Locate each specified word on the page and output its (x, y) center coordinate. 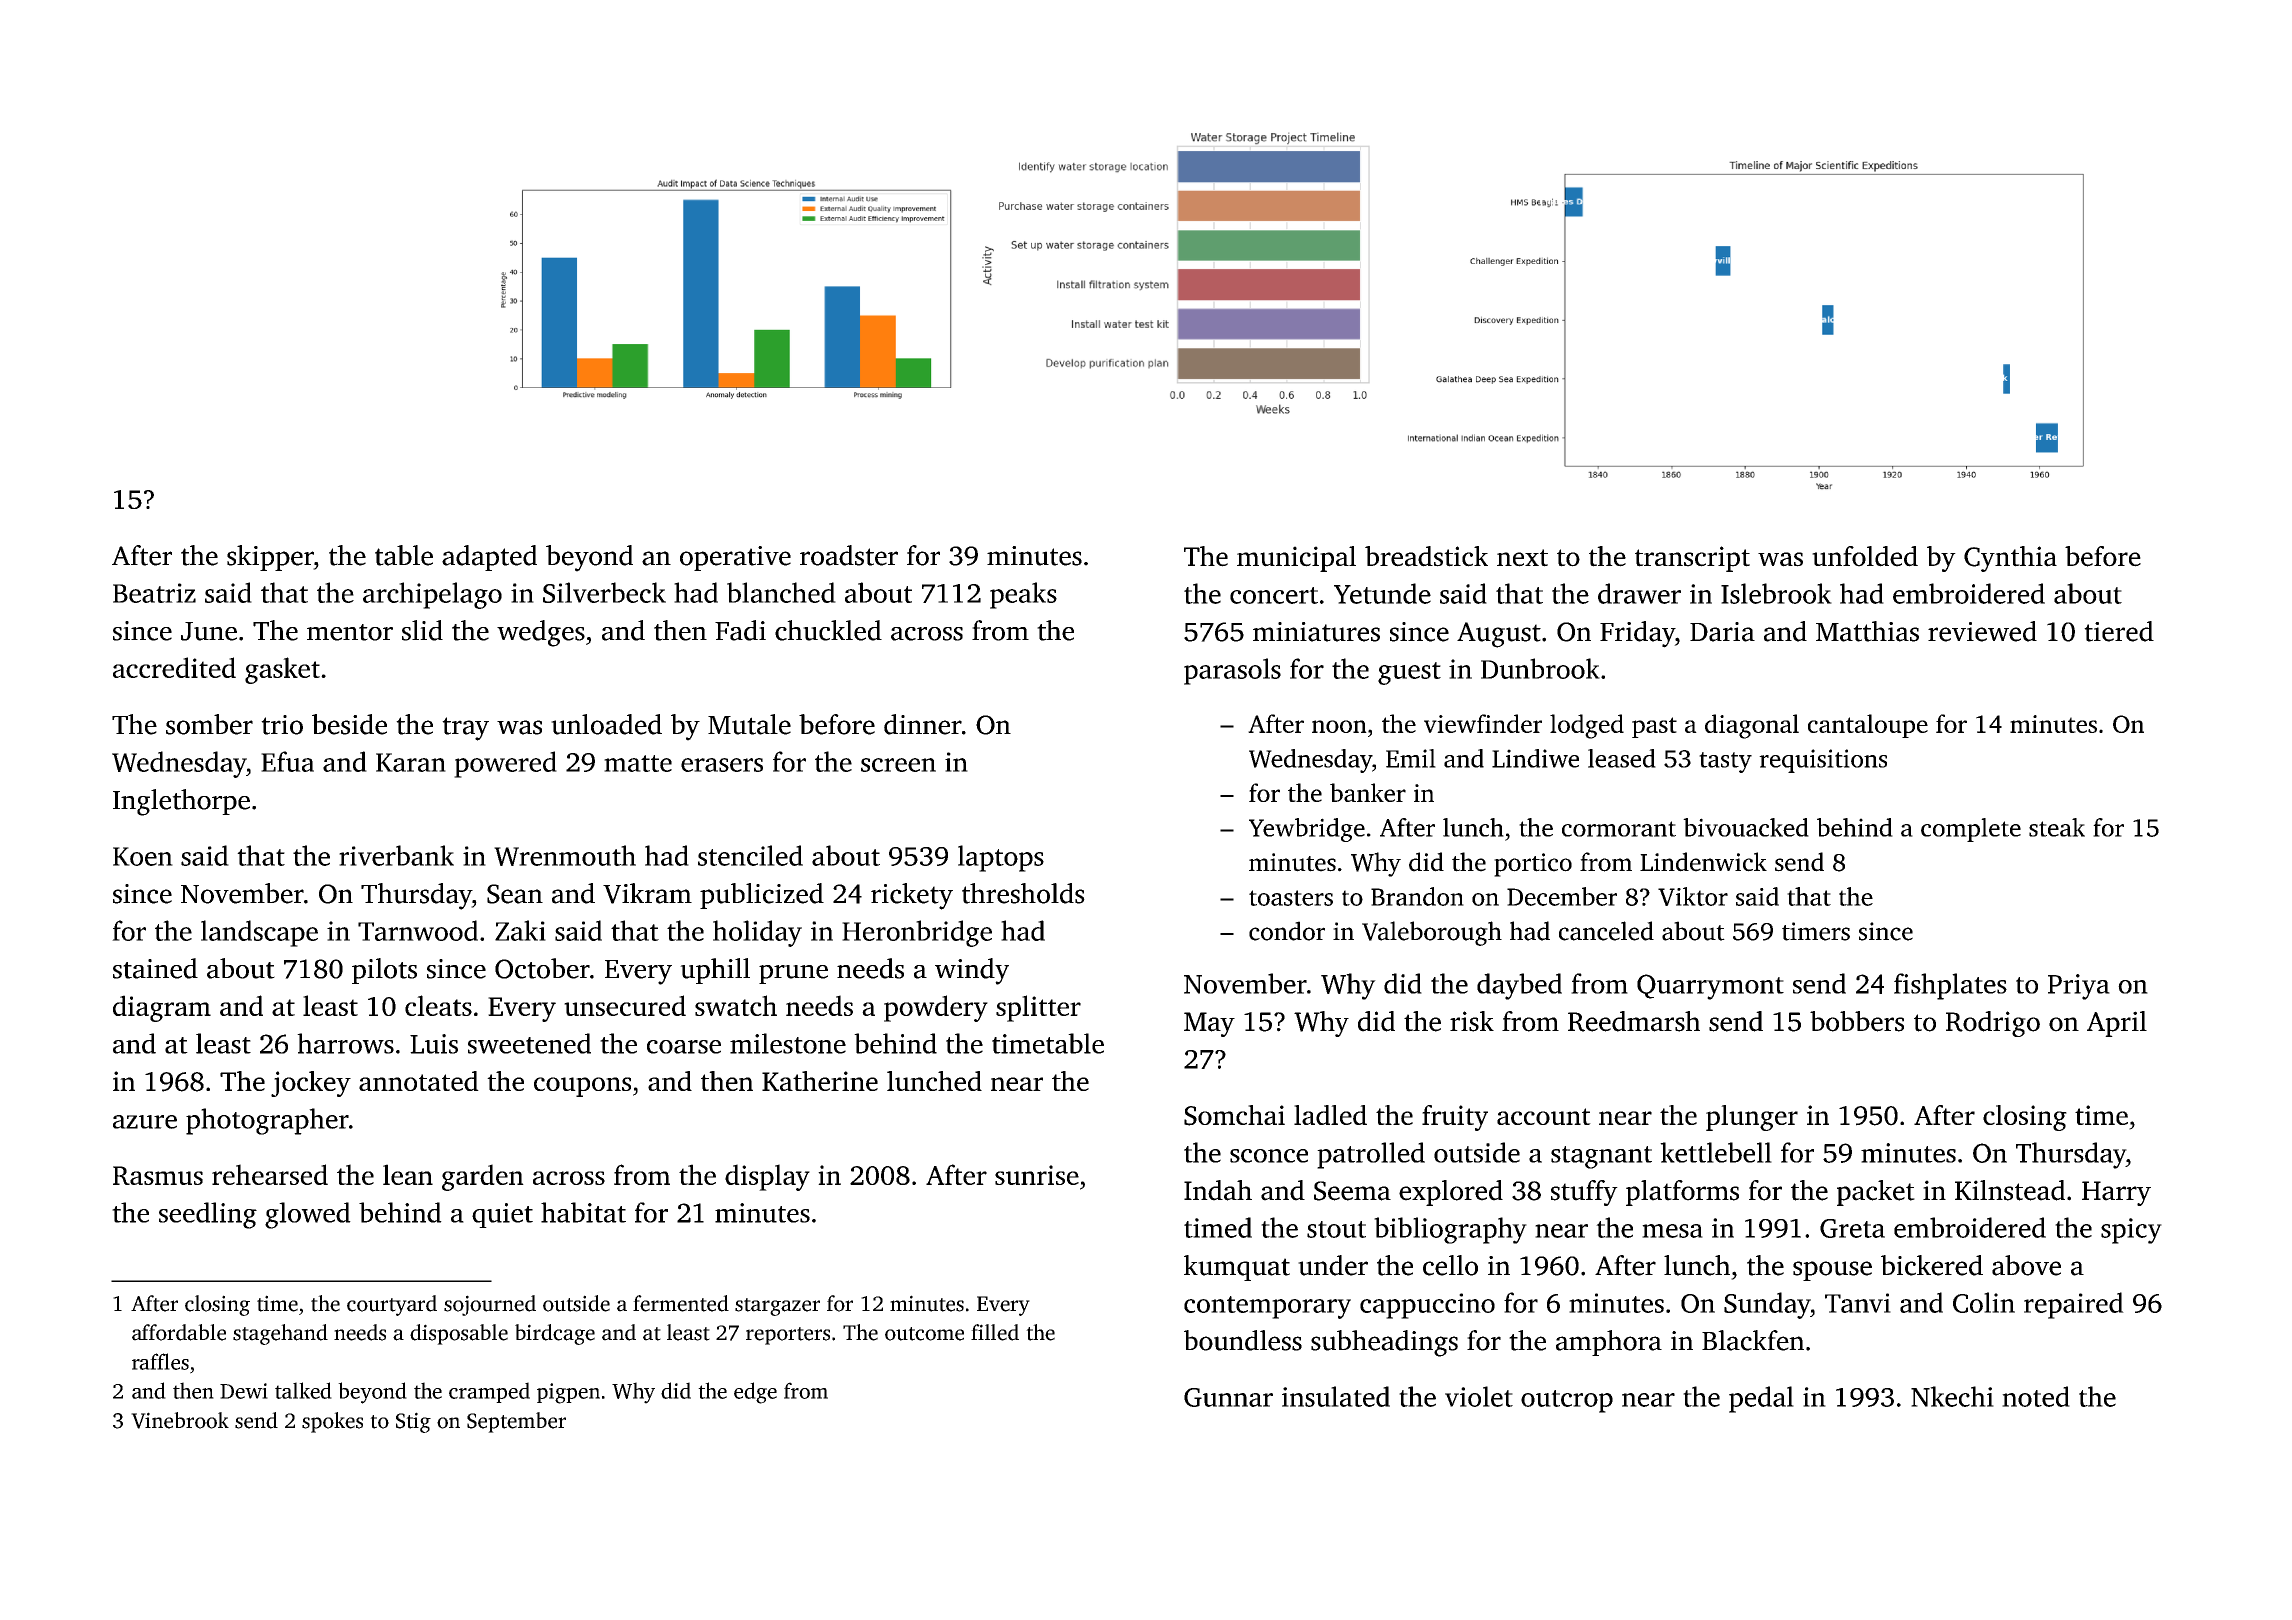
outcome (924, 1334)
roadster (849, 555)
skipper (270, 558)
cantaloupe (1868, 726)
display (767, 1177)
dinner (923, 724)
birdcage (555, 1334)
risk (1472, 1021)
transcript (1692, 559)
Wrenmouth (565, 855)
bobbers (1857, 1021)
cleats (438, 1005)
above (2026, 1265)
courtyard (392, 1305)
